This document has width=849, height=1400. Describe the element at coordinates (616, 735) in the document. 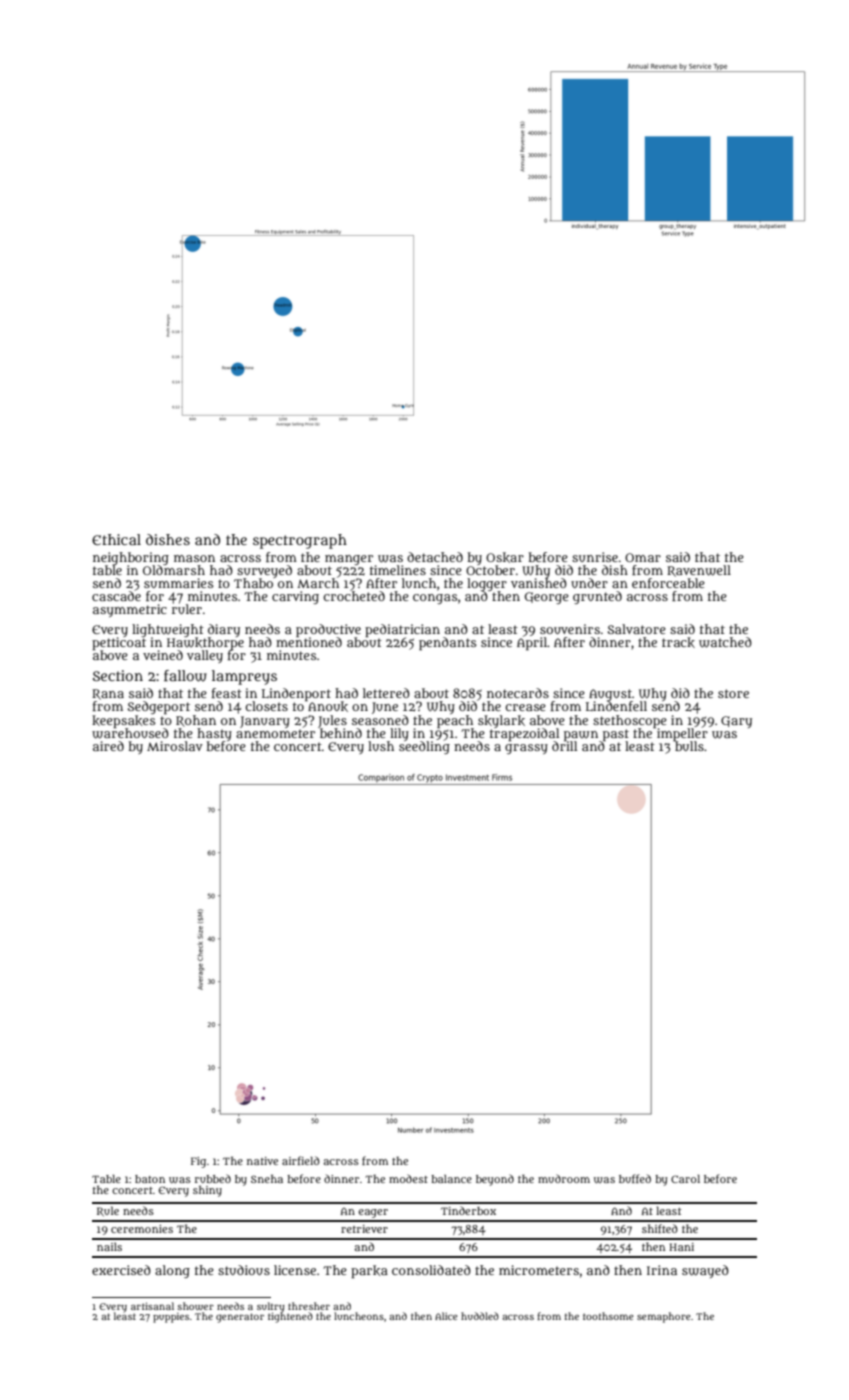

I see `past` at that location.
